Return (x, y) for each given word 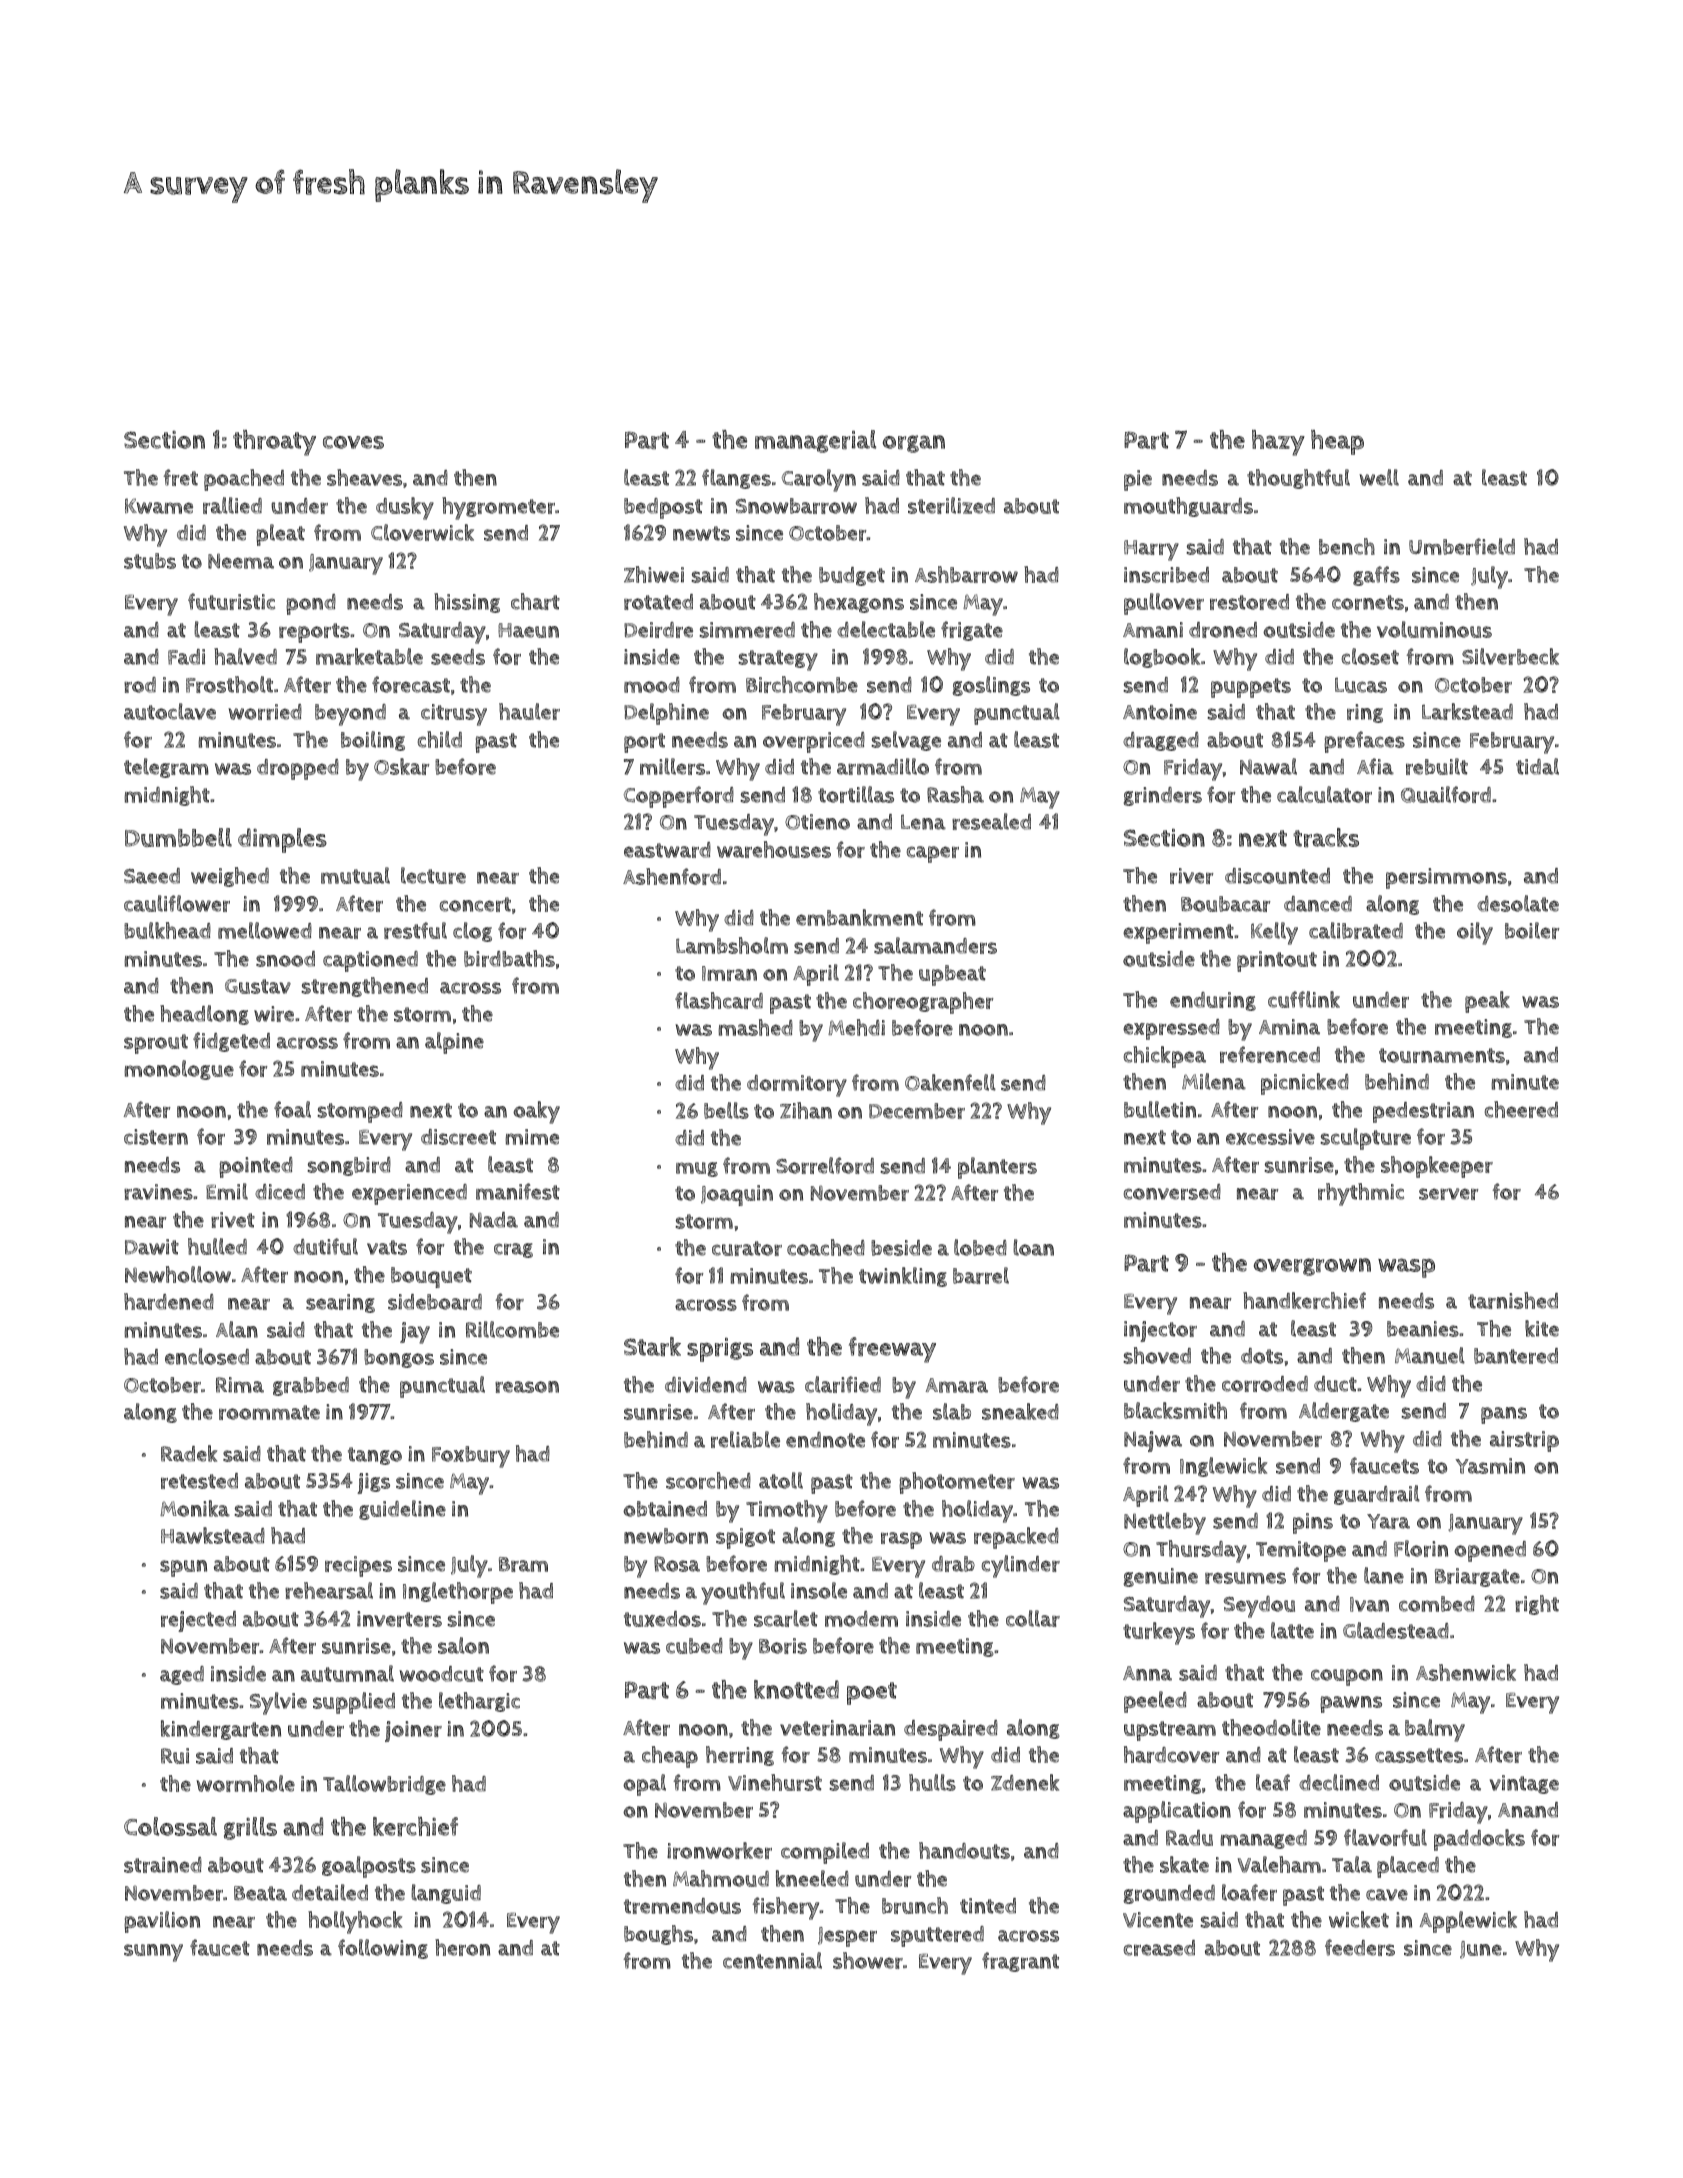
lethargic (479, 1702)
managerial (815, 441)
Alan (237, 1329)
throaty (274, 443)
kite (1542, 1328)
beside (901, 1248)
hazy (1278, 443)
